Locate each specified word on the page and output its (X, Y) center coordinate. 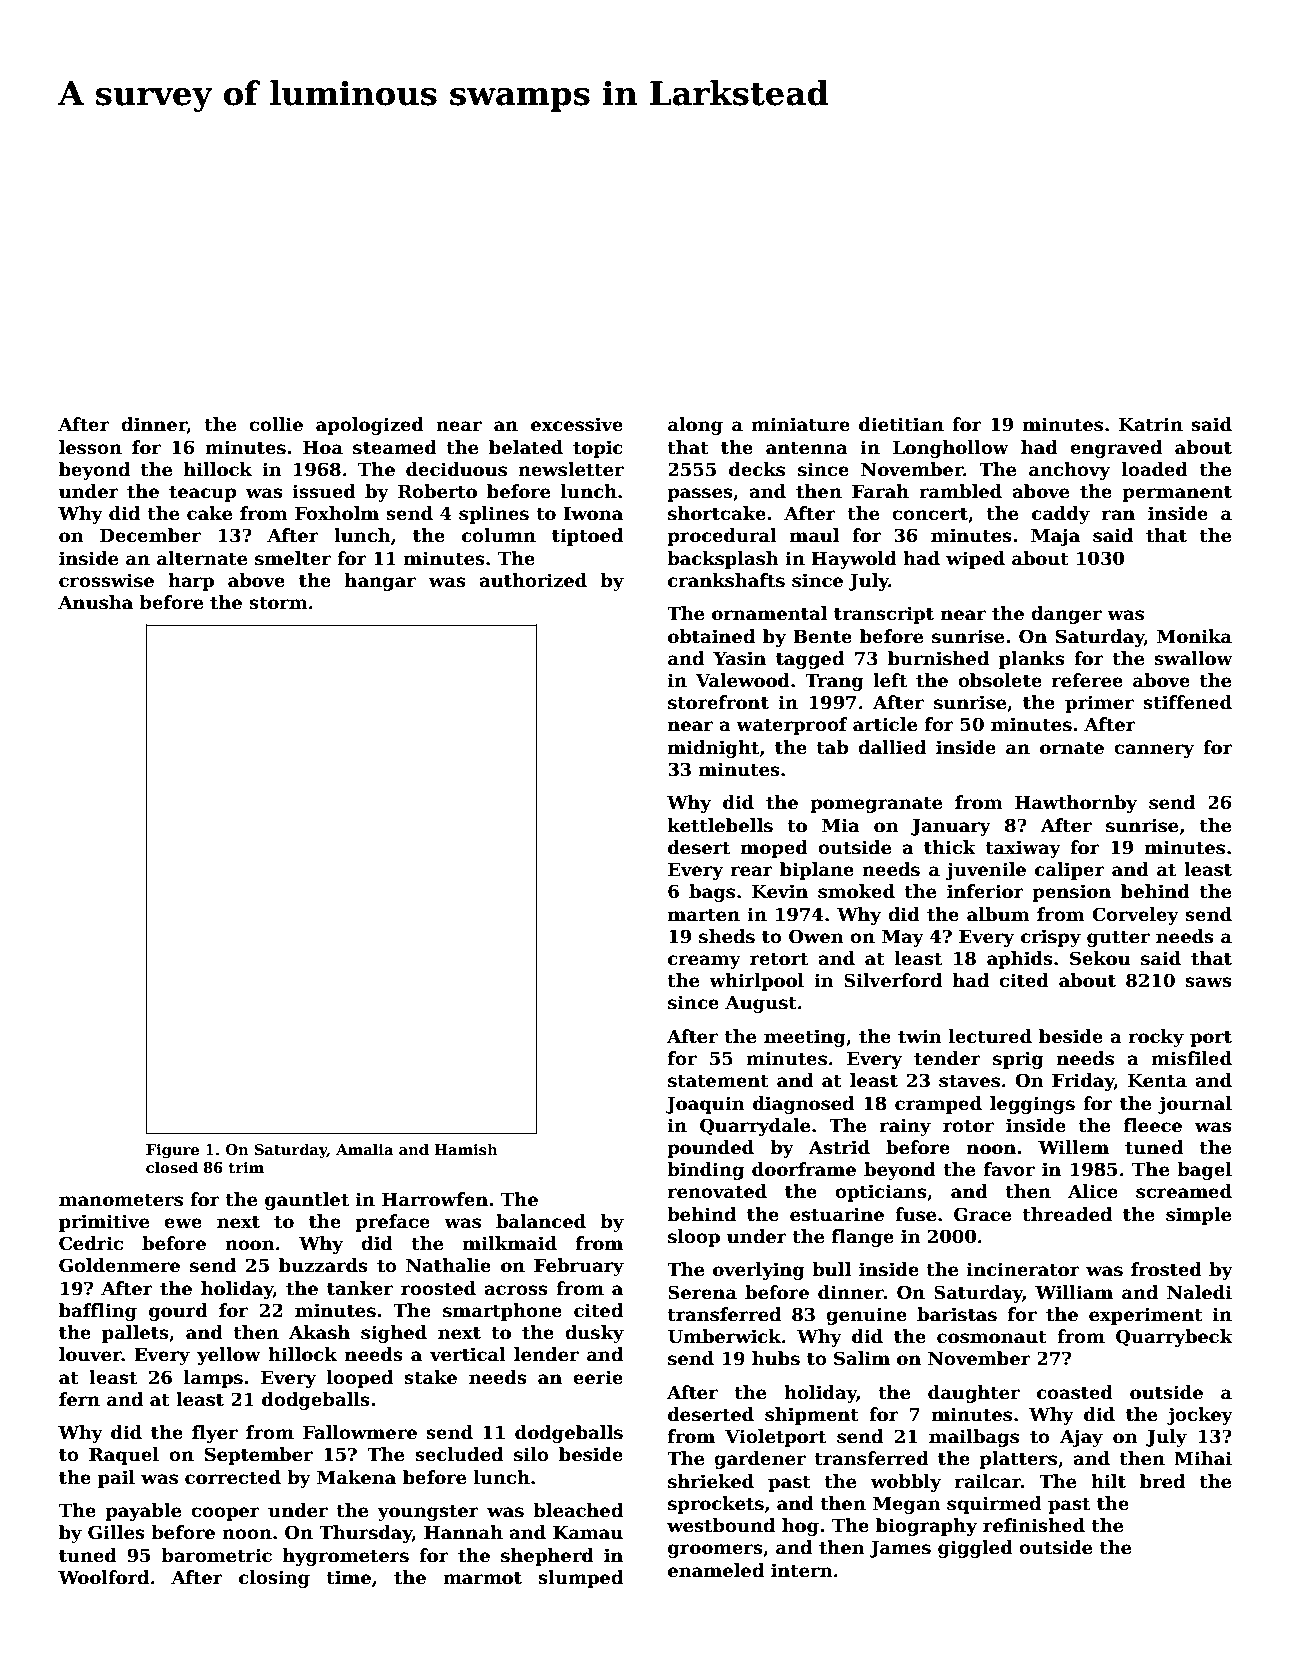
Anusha (95, 602)
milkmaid (510, 1243)
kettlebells (720, 825)
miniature (800, 424)
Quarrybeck (1174, 1338)
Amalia (365, 1149)
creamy (704, 962)
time (348, 1577)
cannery (1154, 751)
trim (246, 1167)
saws (1208, 982)
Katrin (1151, 424)
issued (324, 491)
